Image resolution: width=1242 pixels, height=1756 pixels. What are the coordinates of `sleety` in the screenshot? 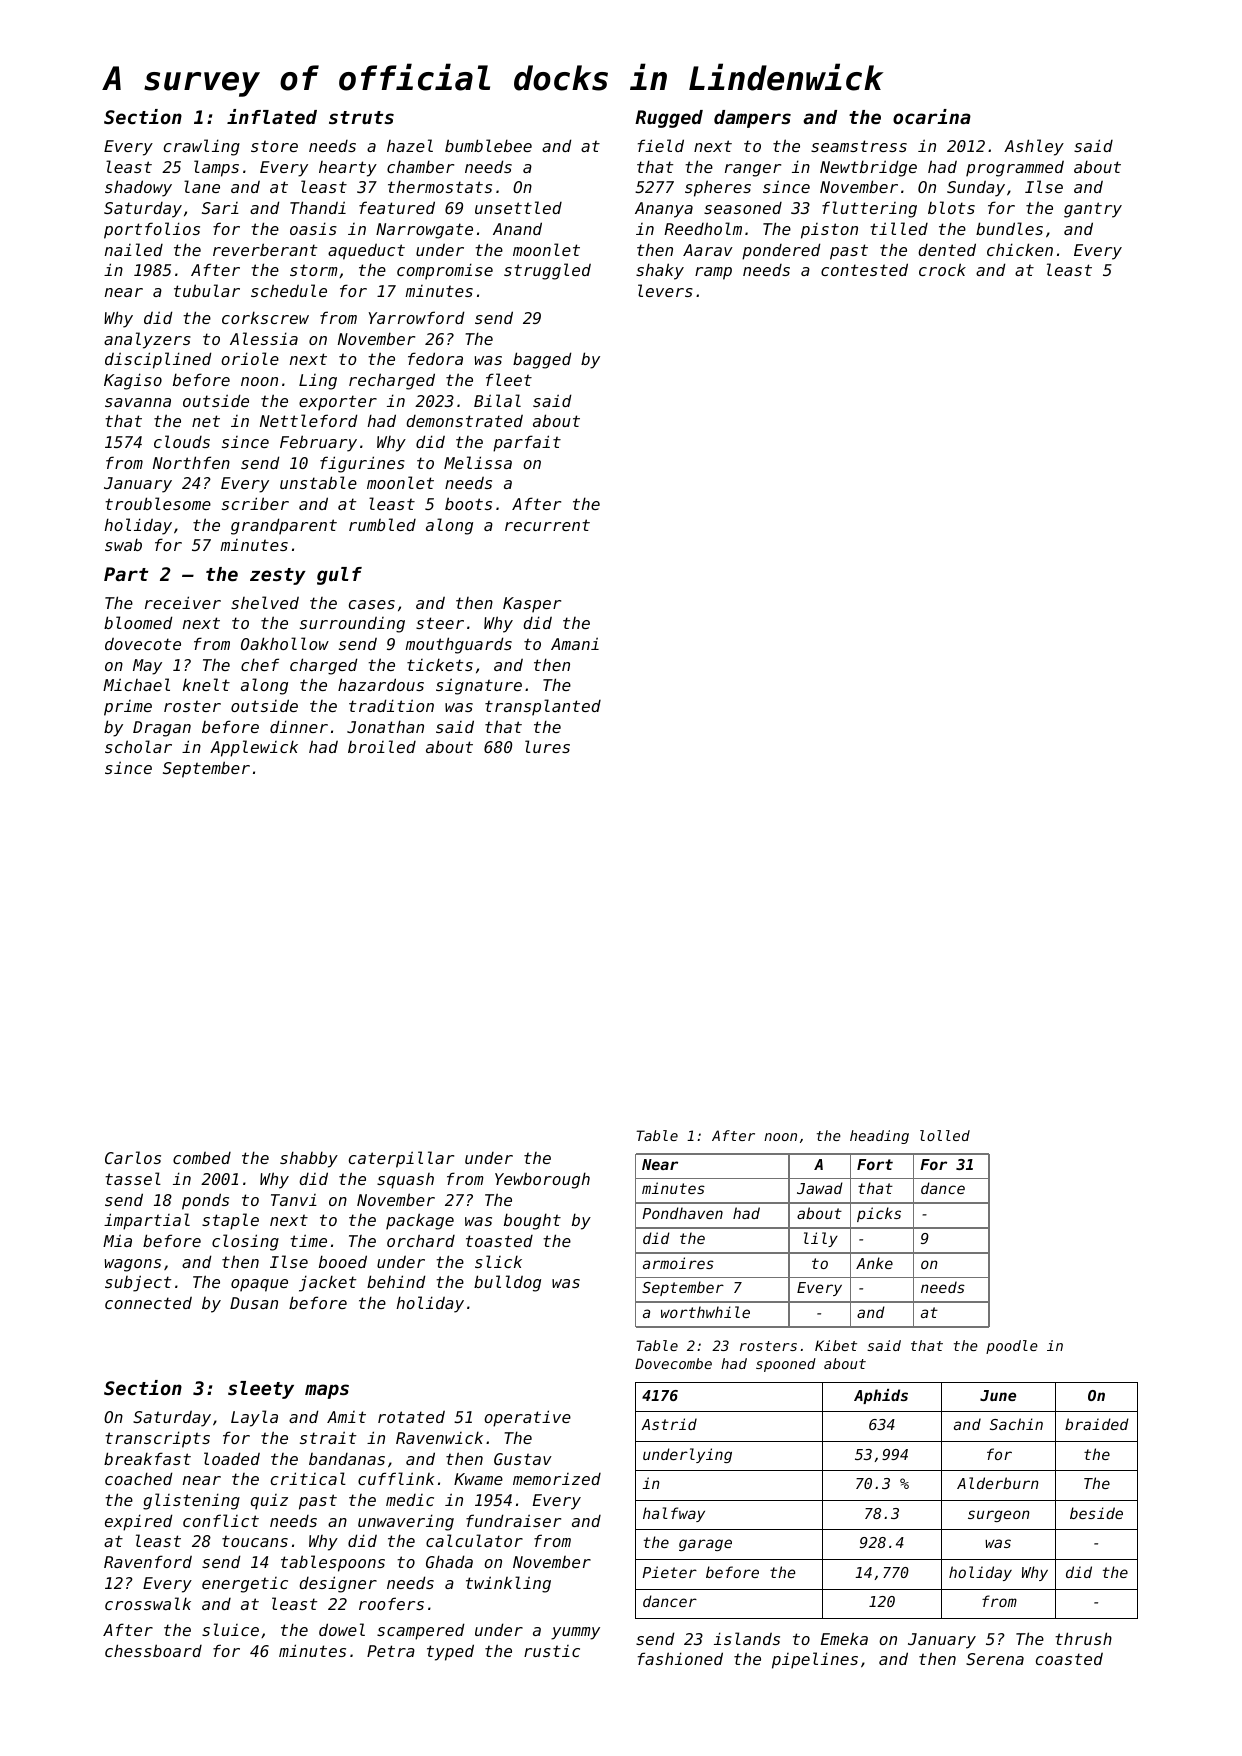 It's located at (261, 1390).
